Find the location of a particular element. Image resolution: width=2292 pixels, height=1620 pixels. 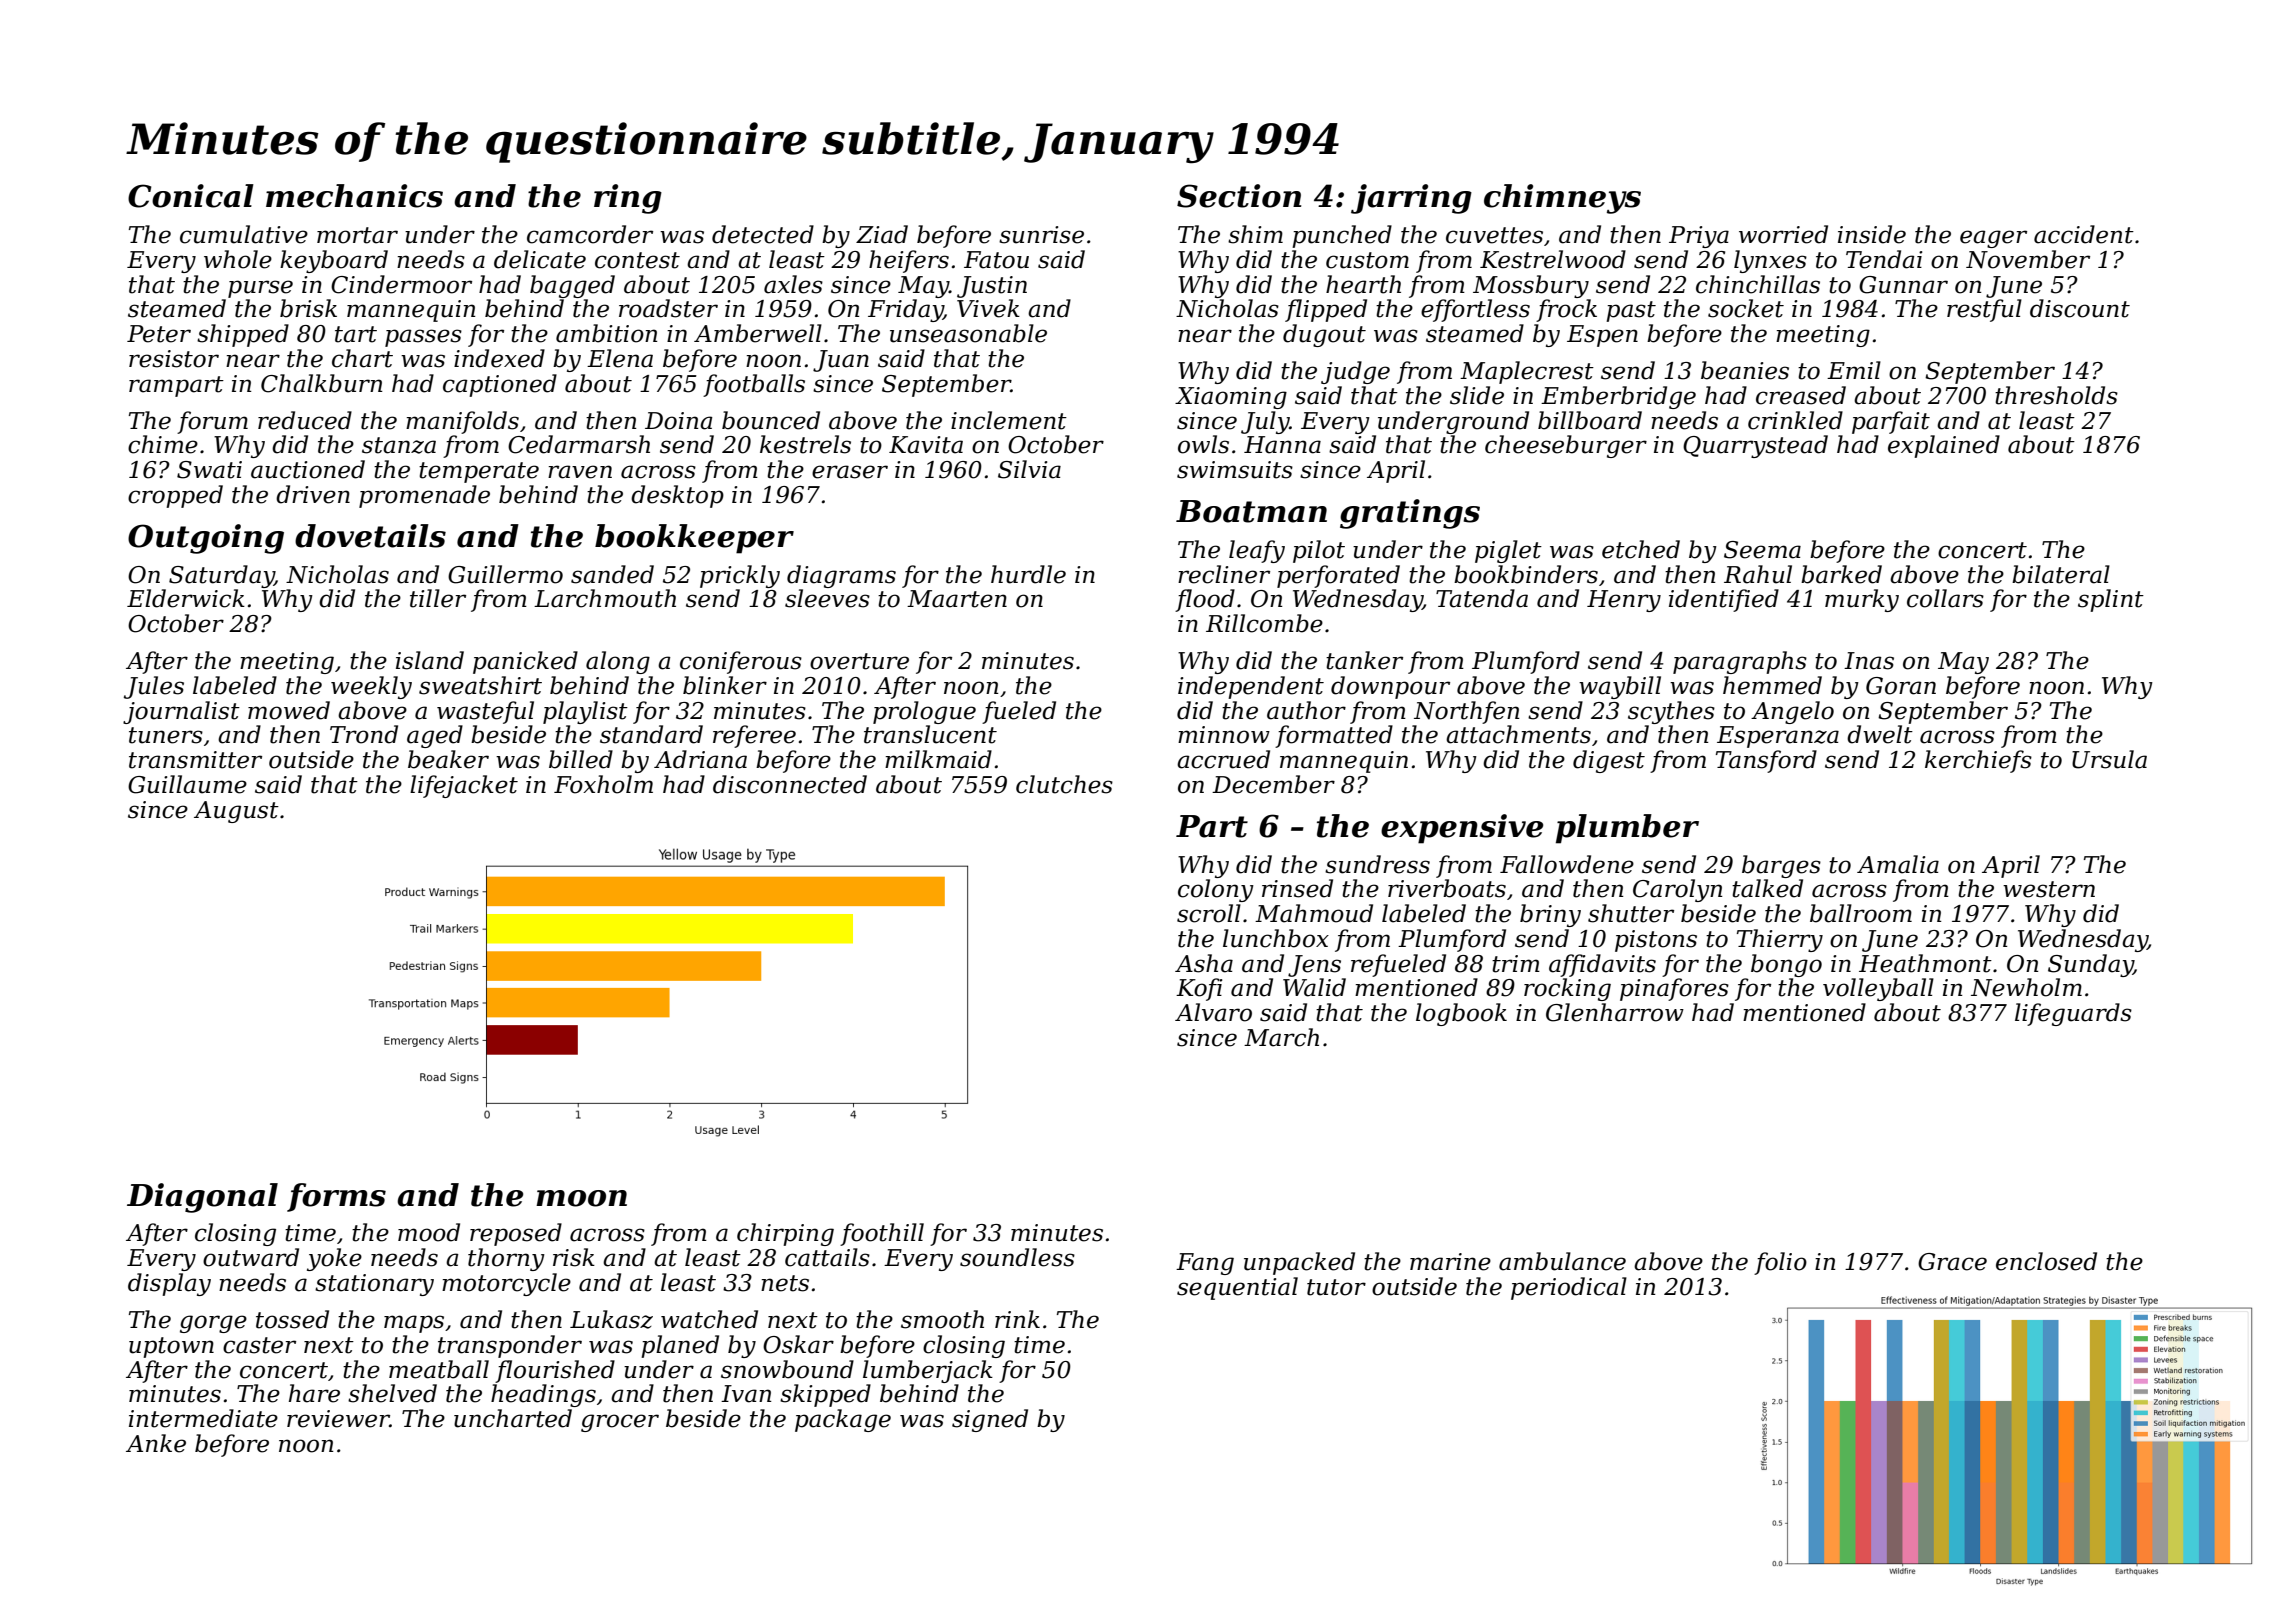

signed is located at coordinates (990, 1420).
